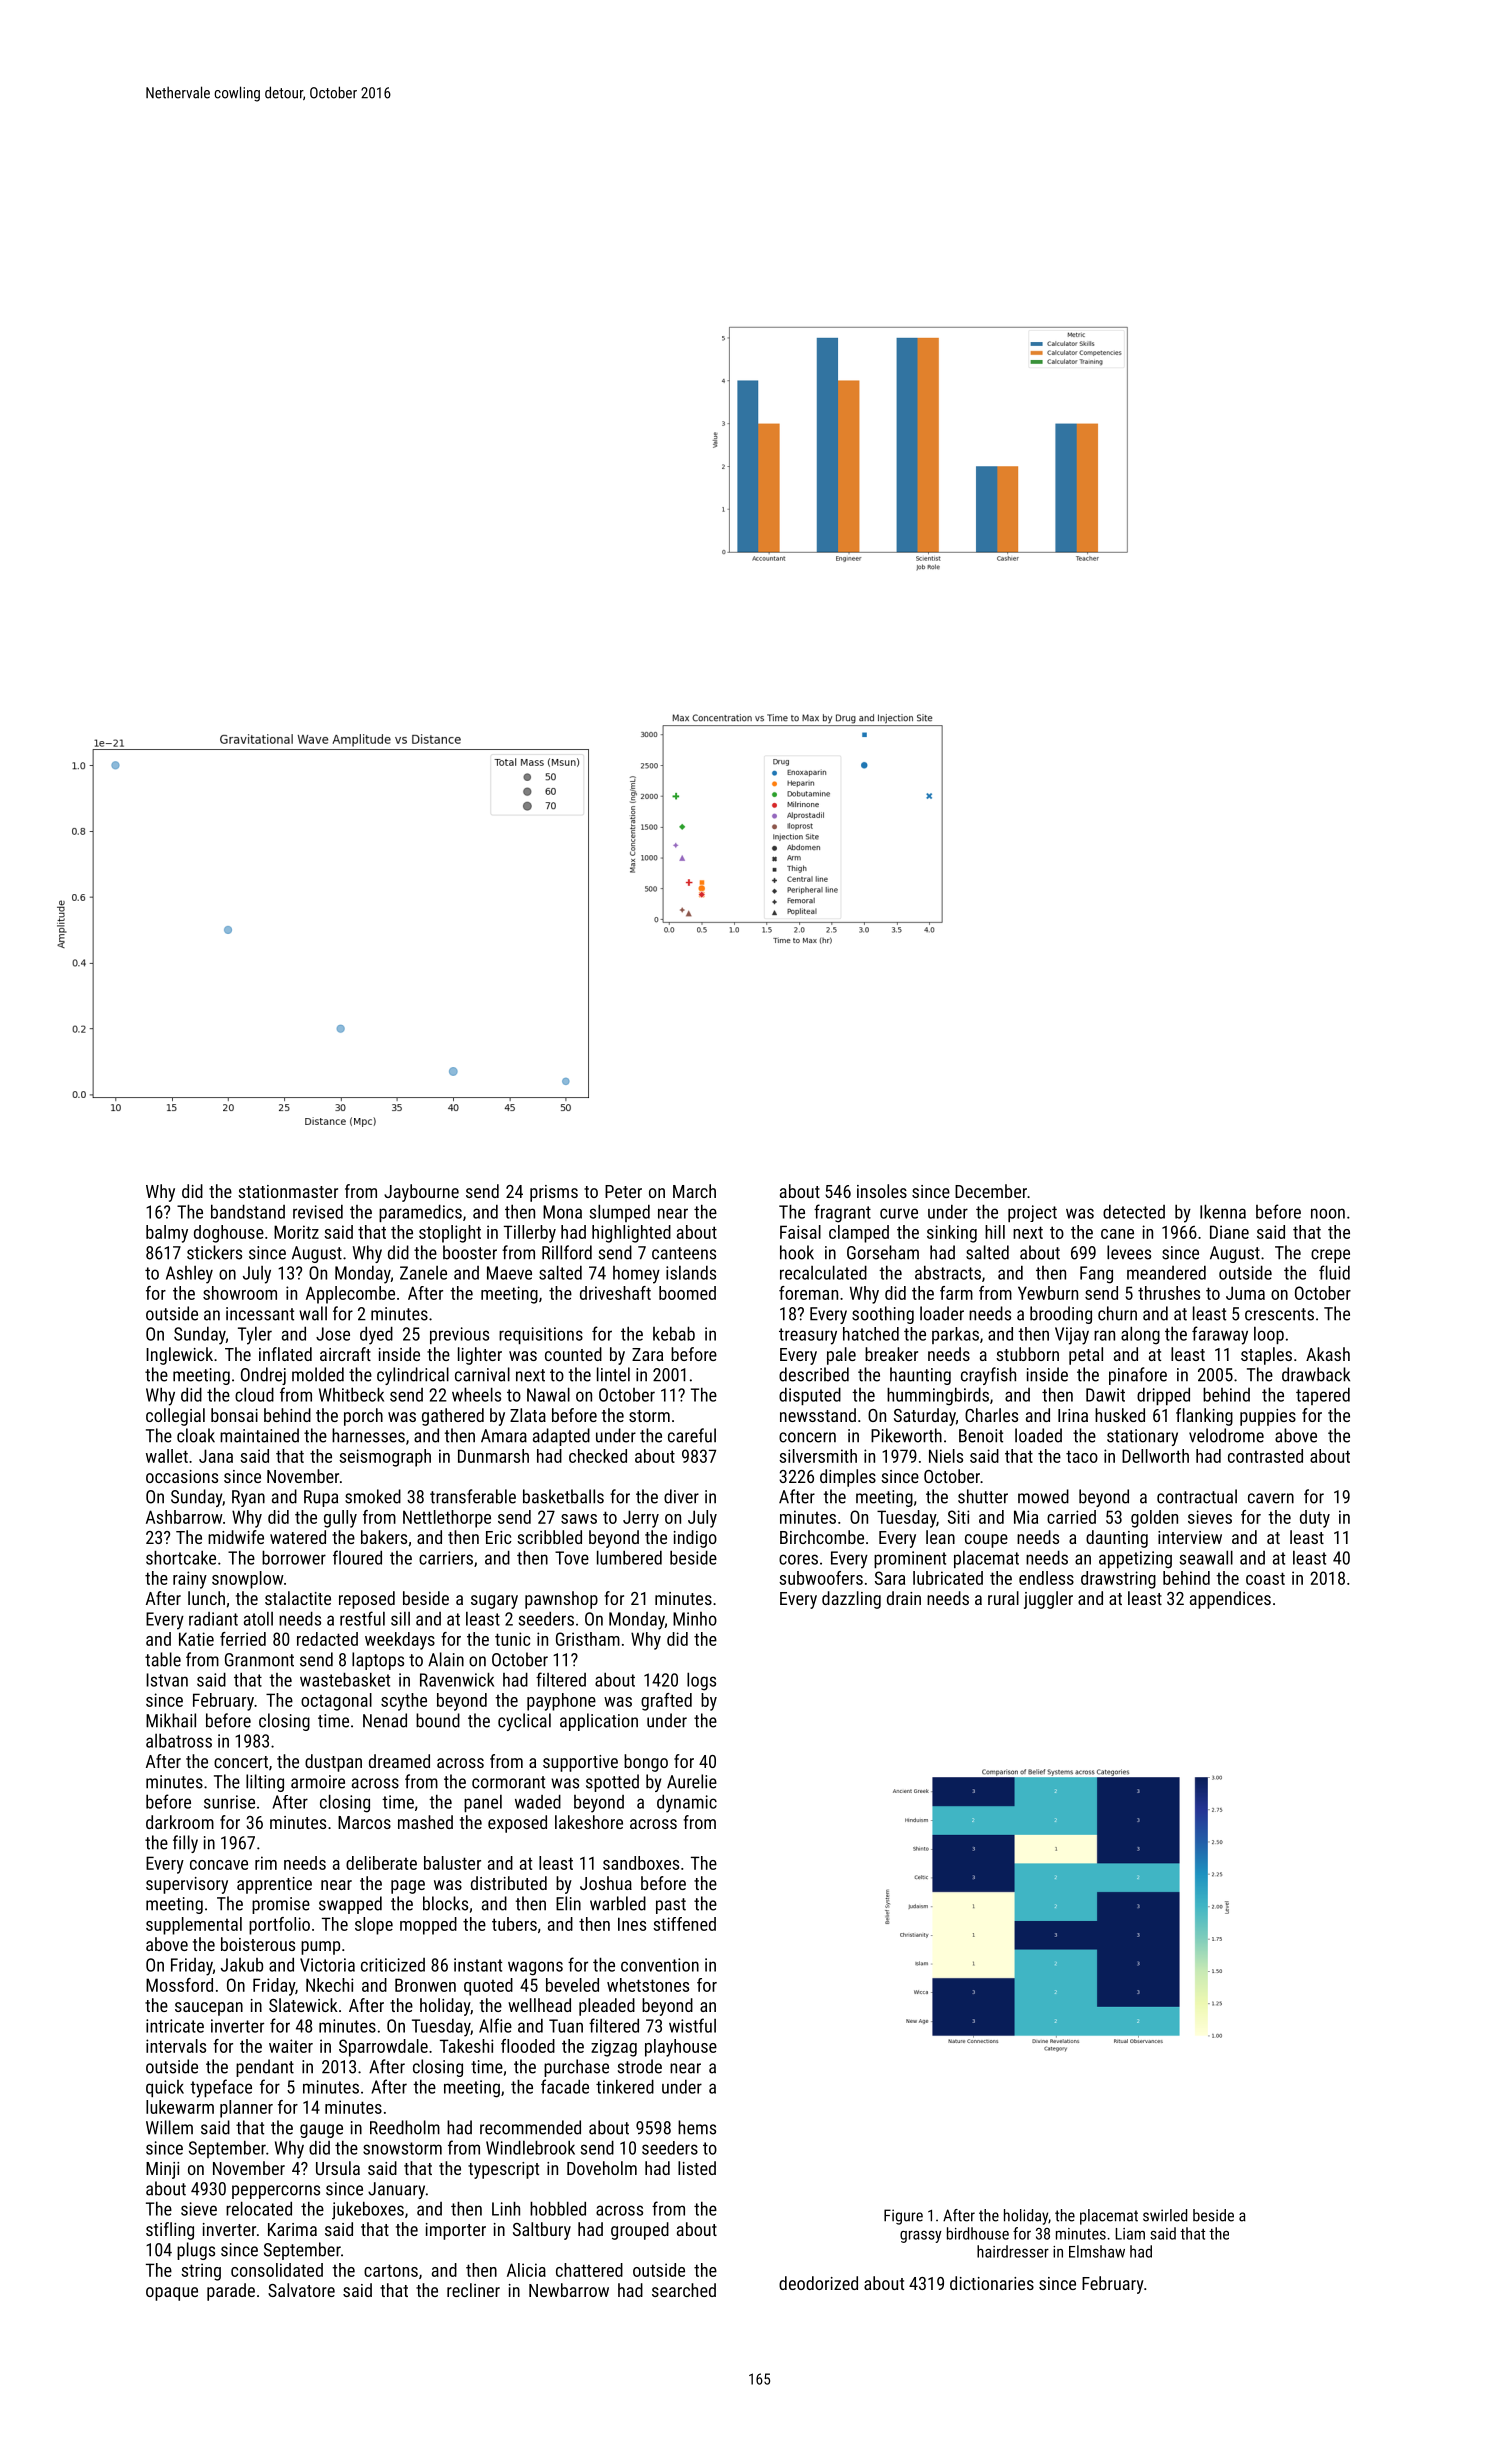 Image resolution: width=1496 pixels, height=2464 pixels. What do you see at coordinates (170, 2231) in the screenshot?
I see `stifling` at bounding box center [170, 2231].
